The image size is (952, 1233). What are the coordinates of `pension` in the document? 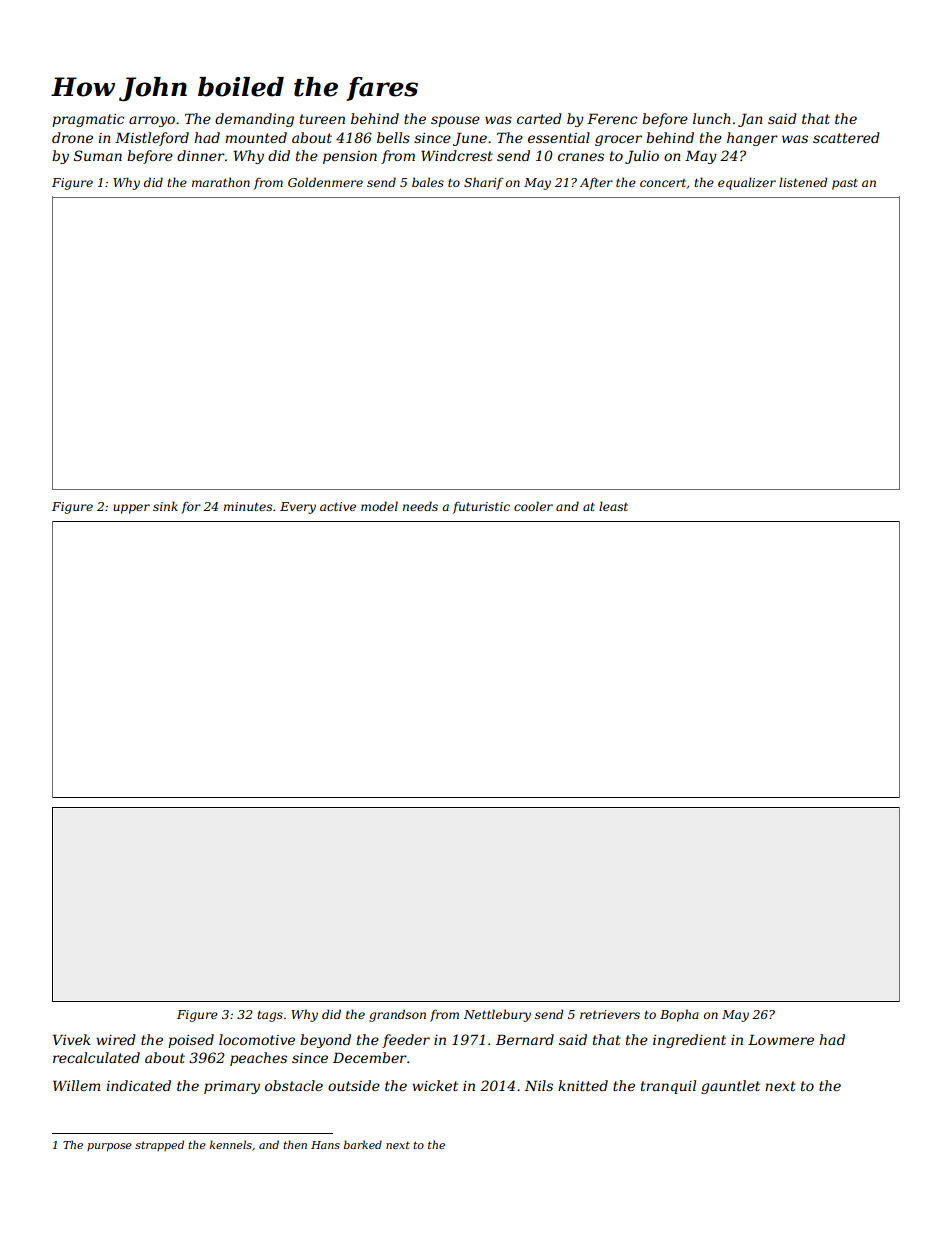 It's located at (350, 157).
